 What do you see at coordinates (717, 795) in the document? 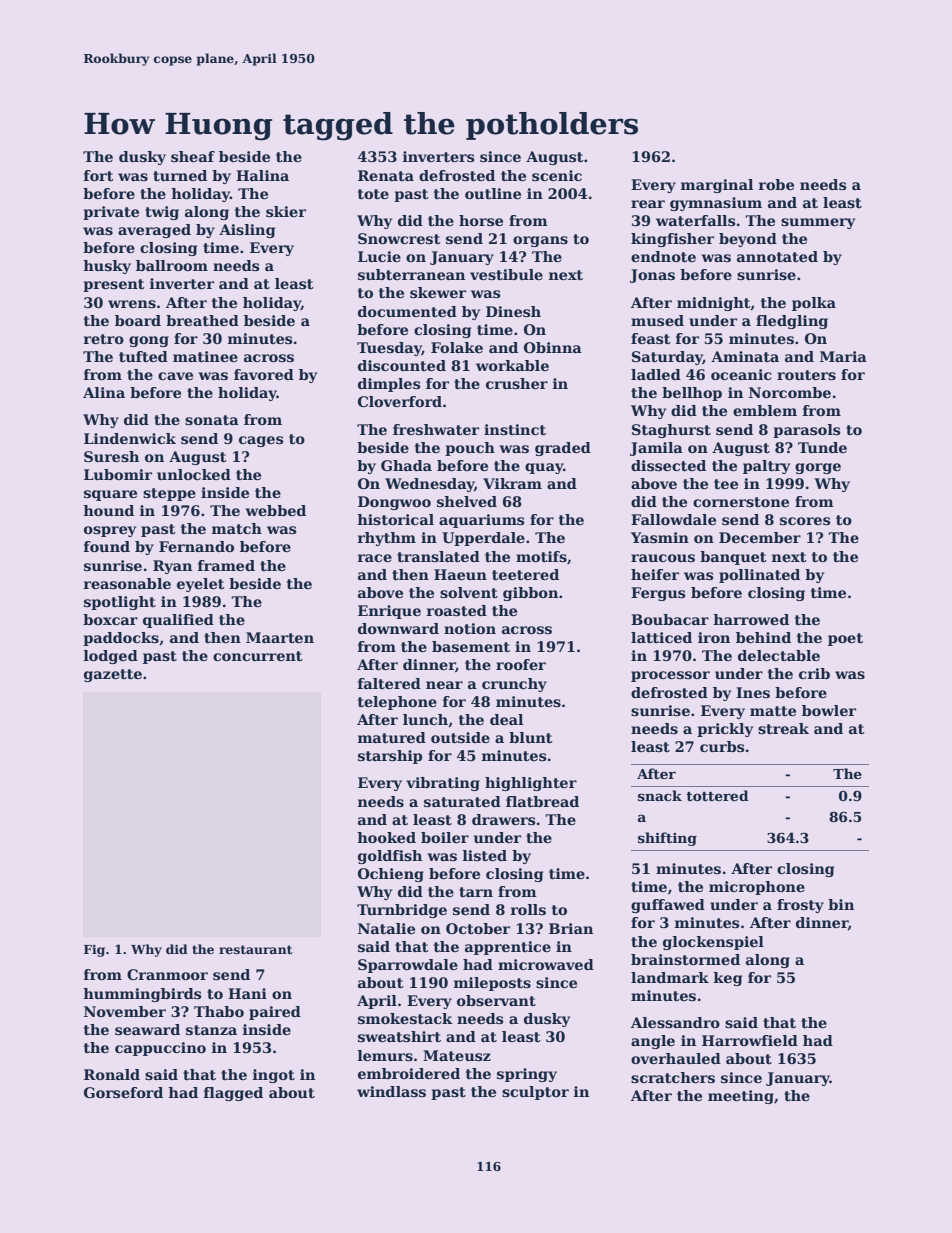
I see `tottered` at bounding box center [717, 795].
